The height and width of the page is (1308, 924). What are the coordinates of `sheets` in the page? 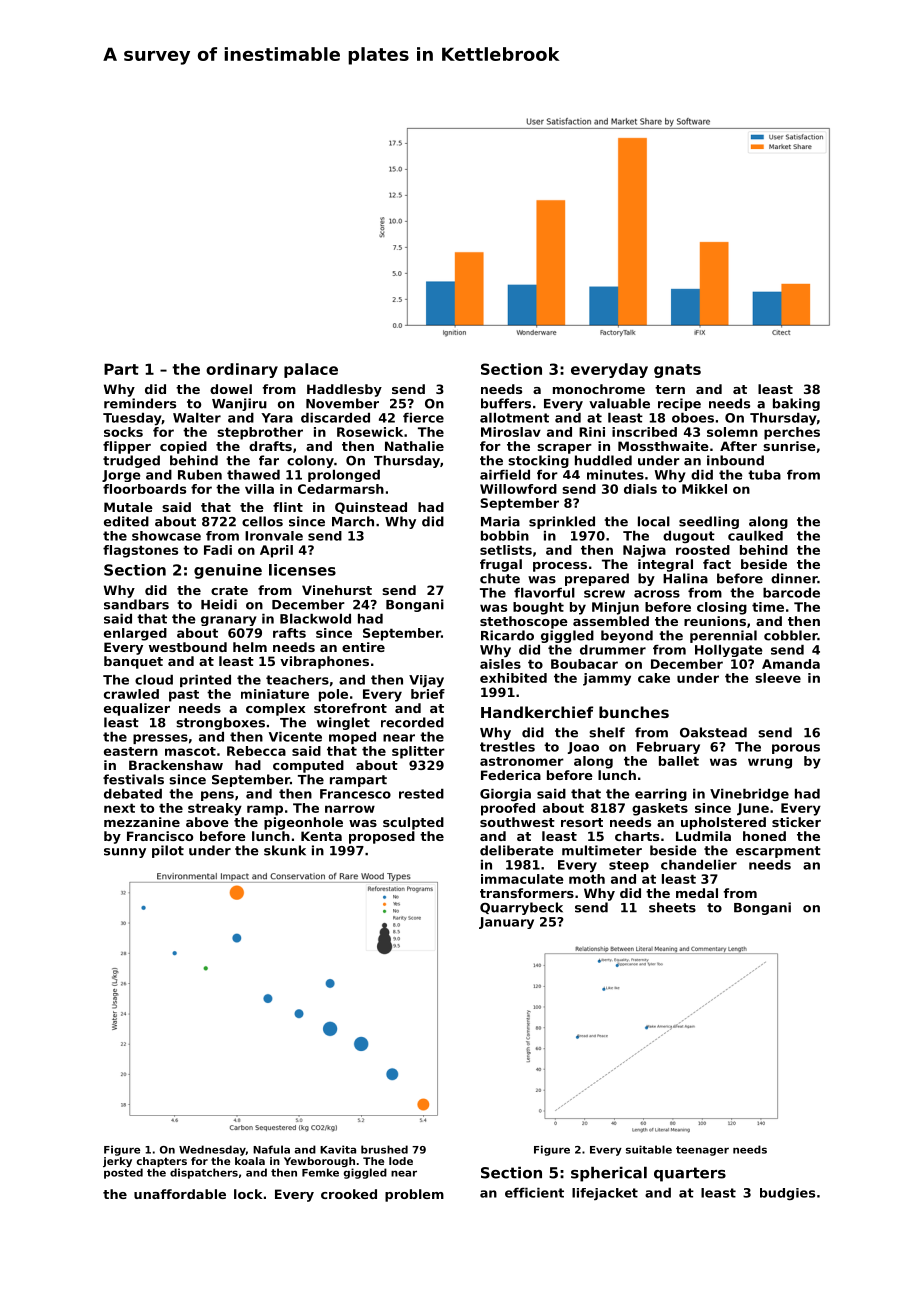 It's located at (672, 907).
